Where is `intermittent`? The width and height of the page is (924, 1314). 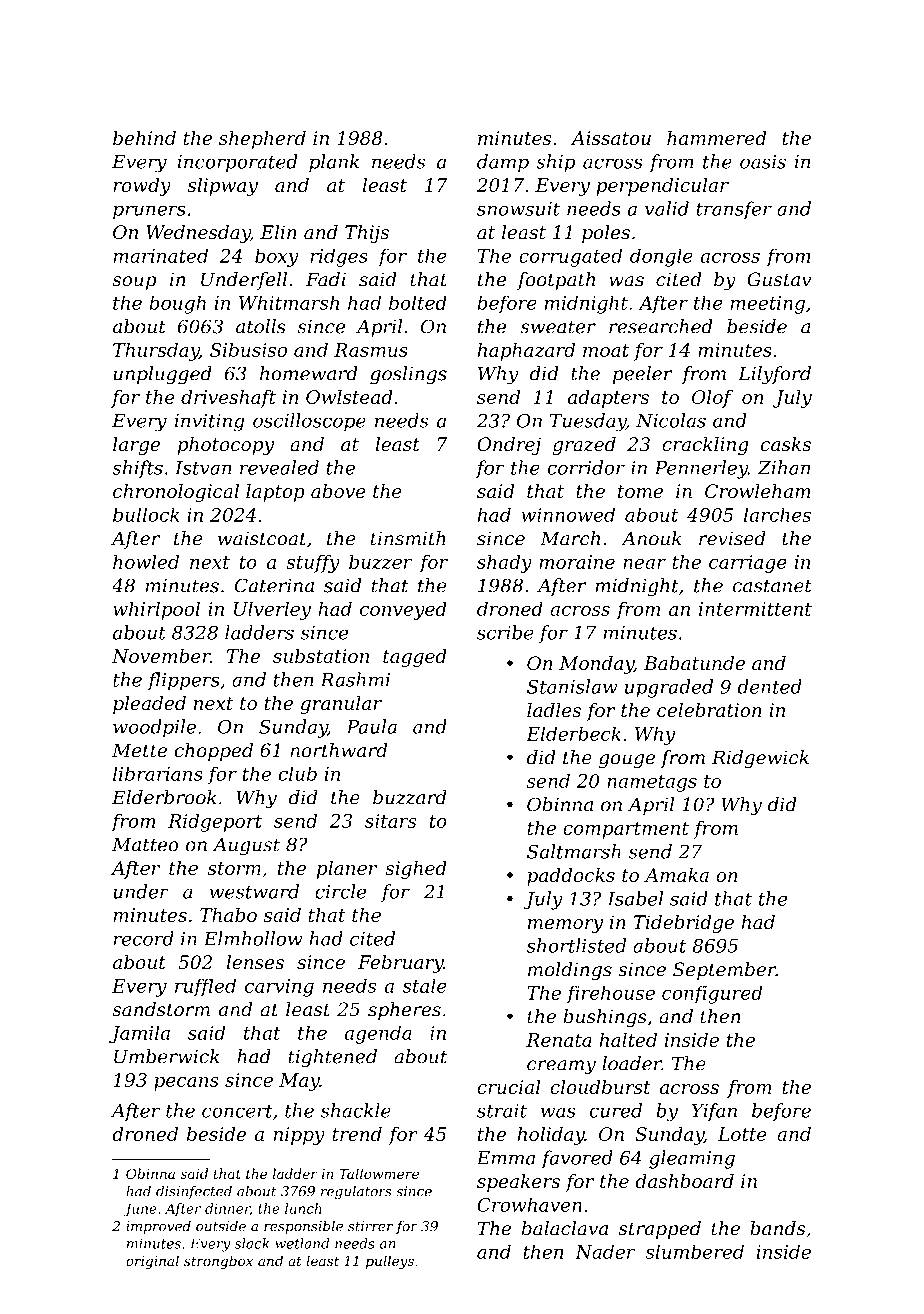 intermittent is located at coordinates (755, 609).
